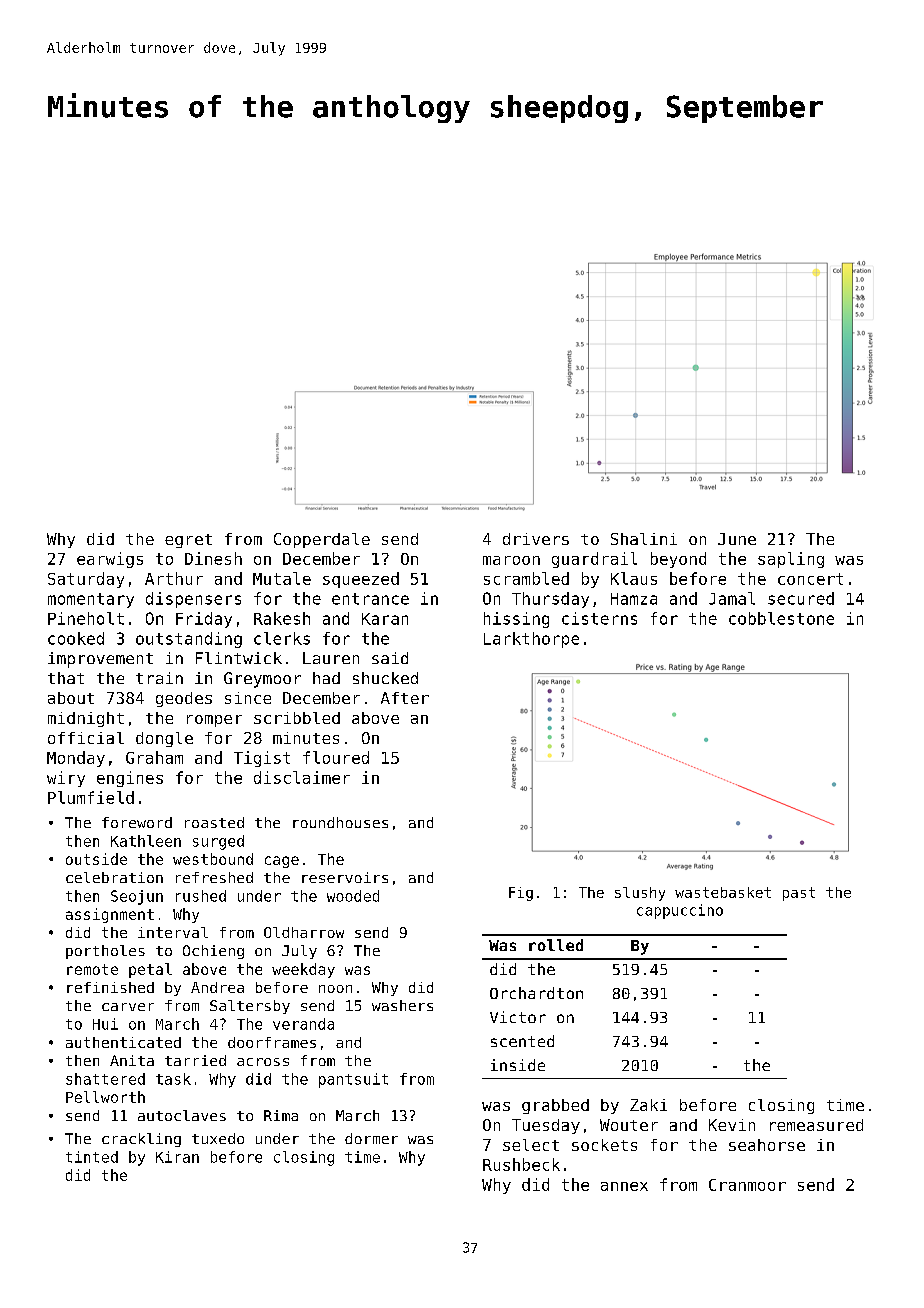 The height and width of the image is (1308, 924). Describe the element at coordinates (680, 911) in the image. I see `cappuccino` at that location.
